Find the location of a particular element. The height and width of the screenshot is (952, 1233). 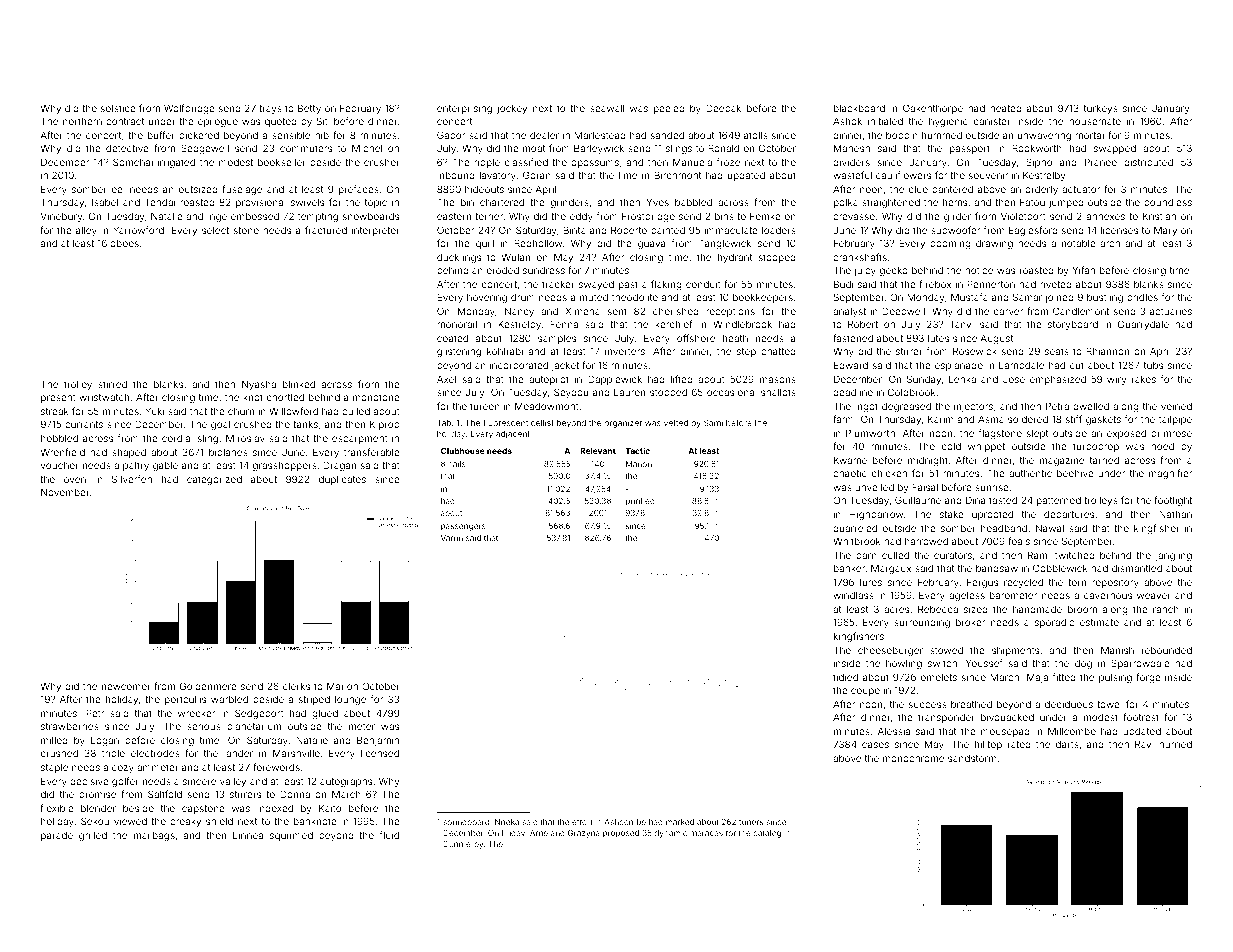

hideouts is located at coordinates (484, 189).
